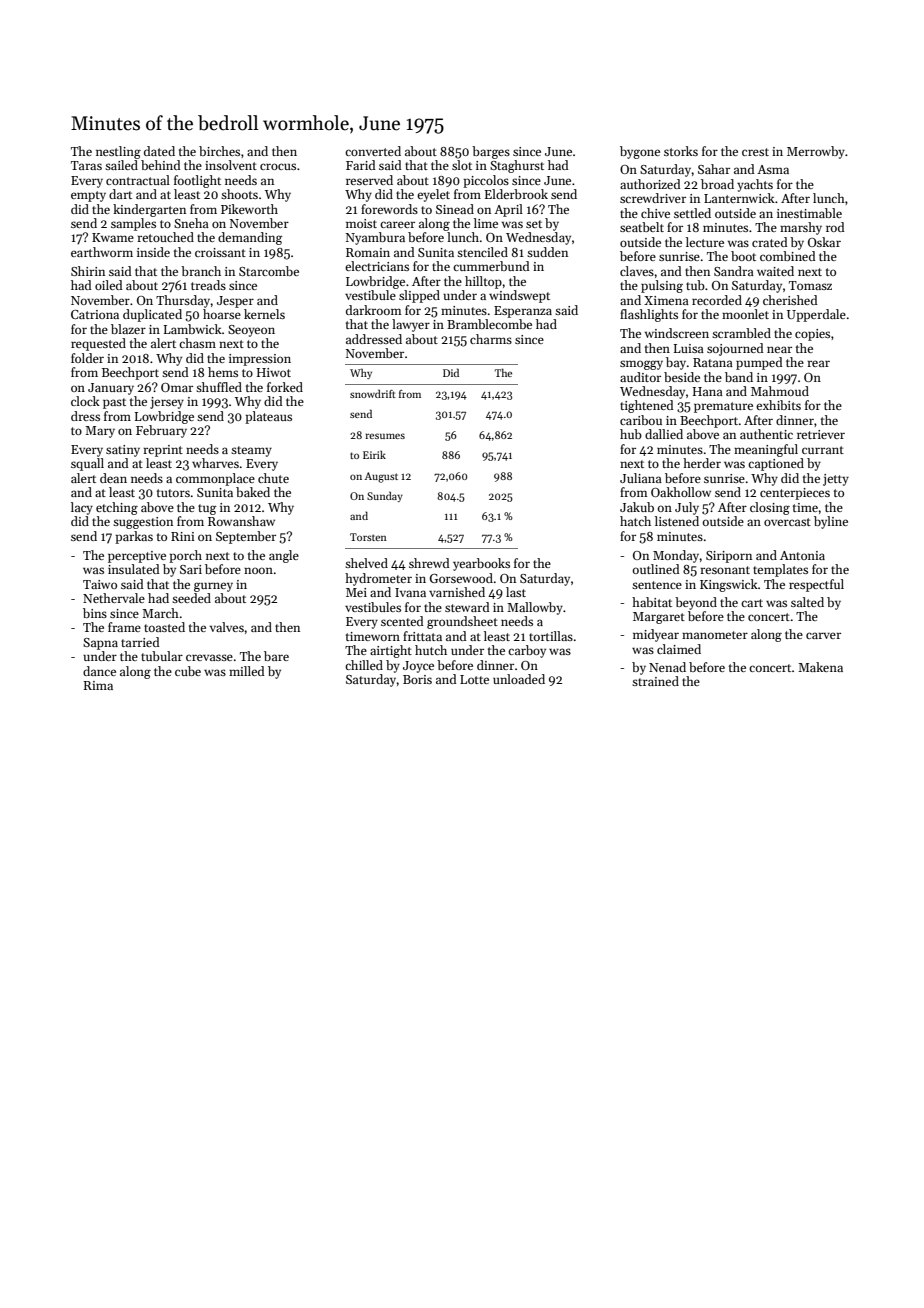 This image has height=1308, width=924. Describe the element at coordinates (373, 393) in the image. I see `snowdrift` at that location.
